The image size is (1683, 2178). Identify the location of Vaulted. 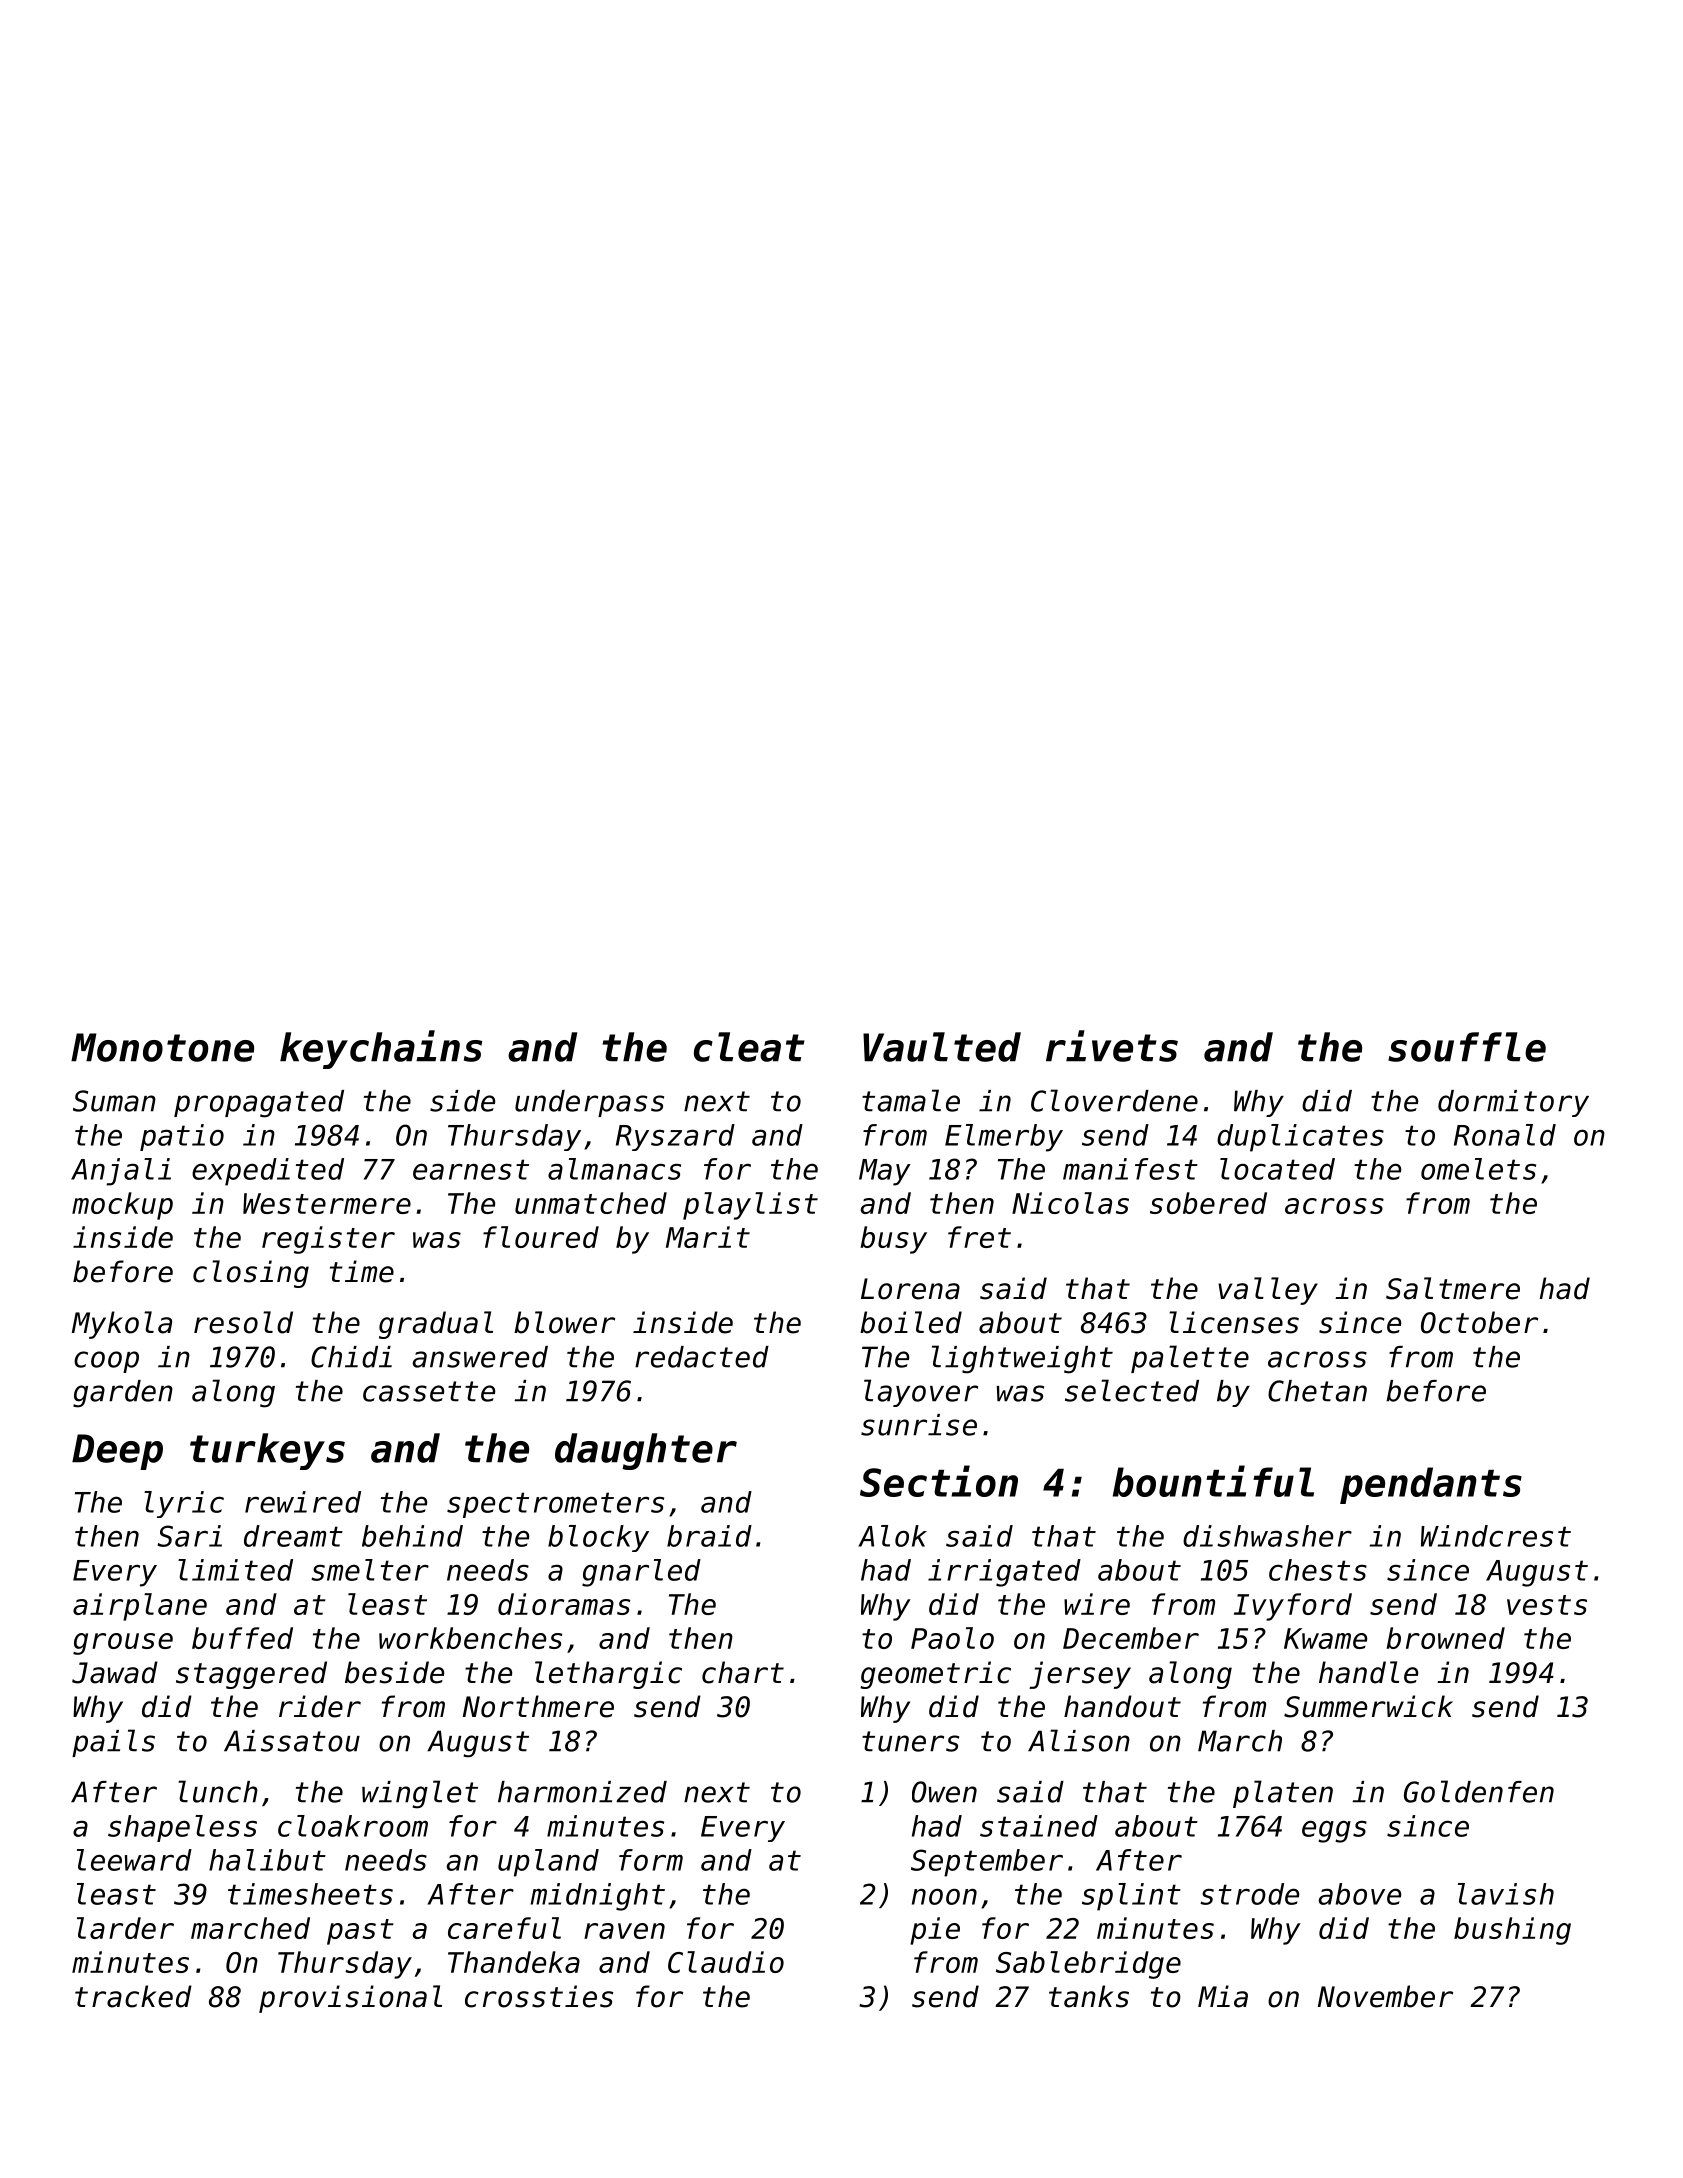
(942, 1047).
